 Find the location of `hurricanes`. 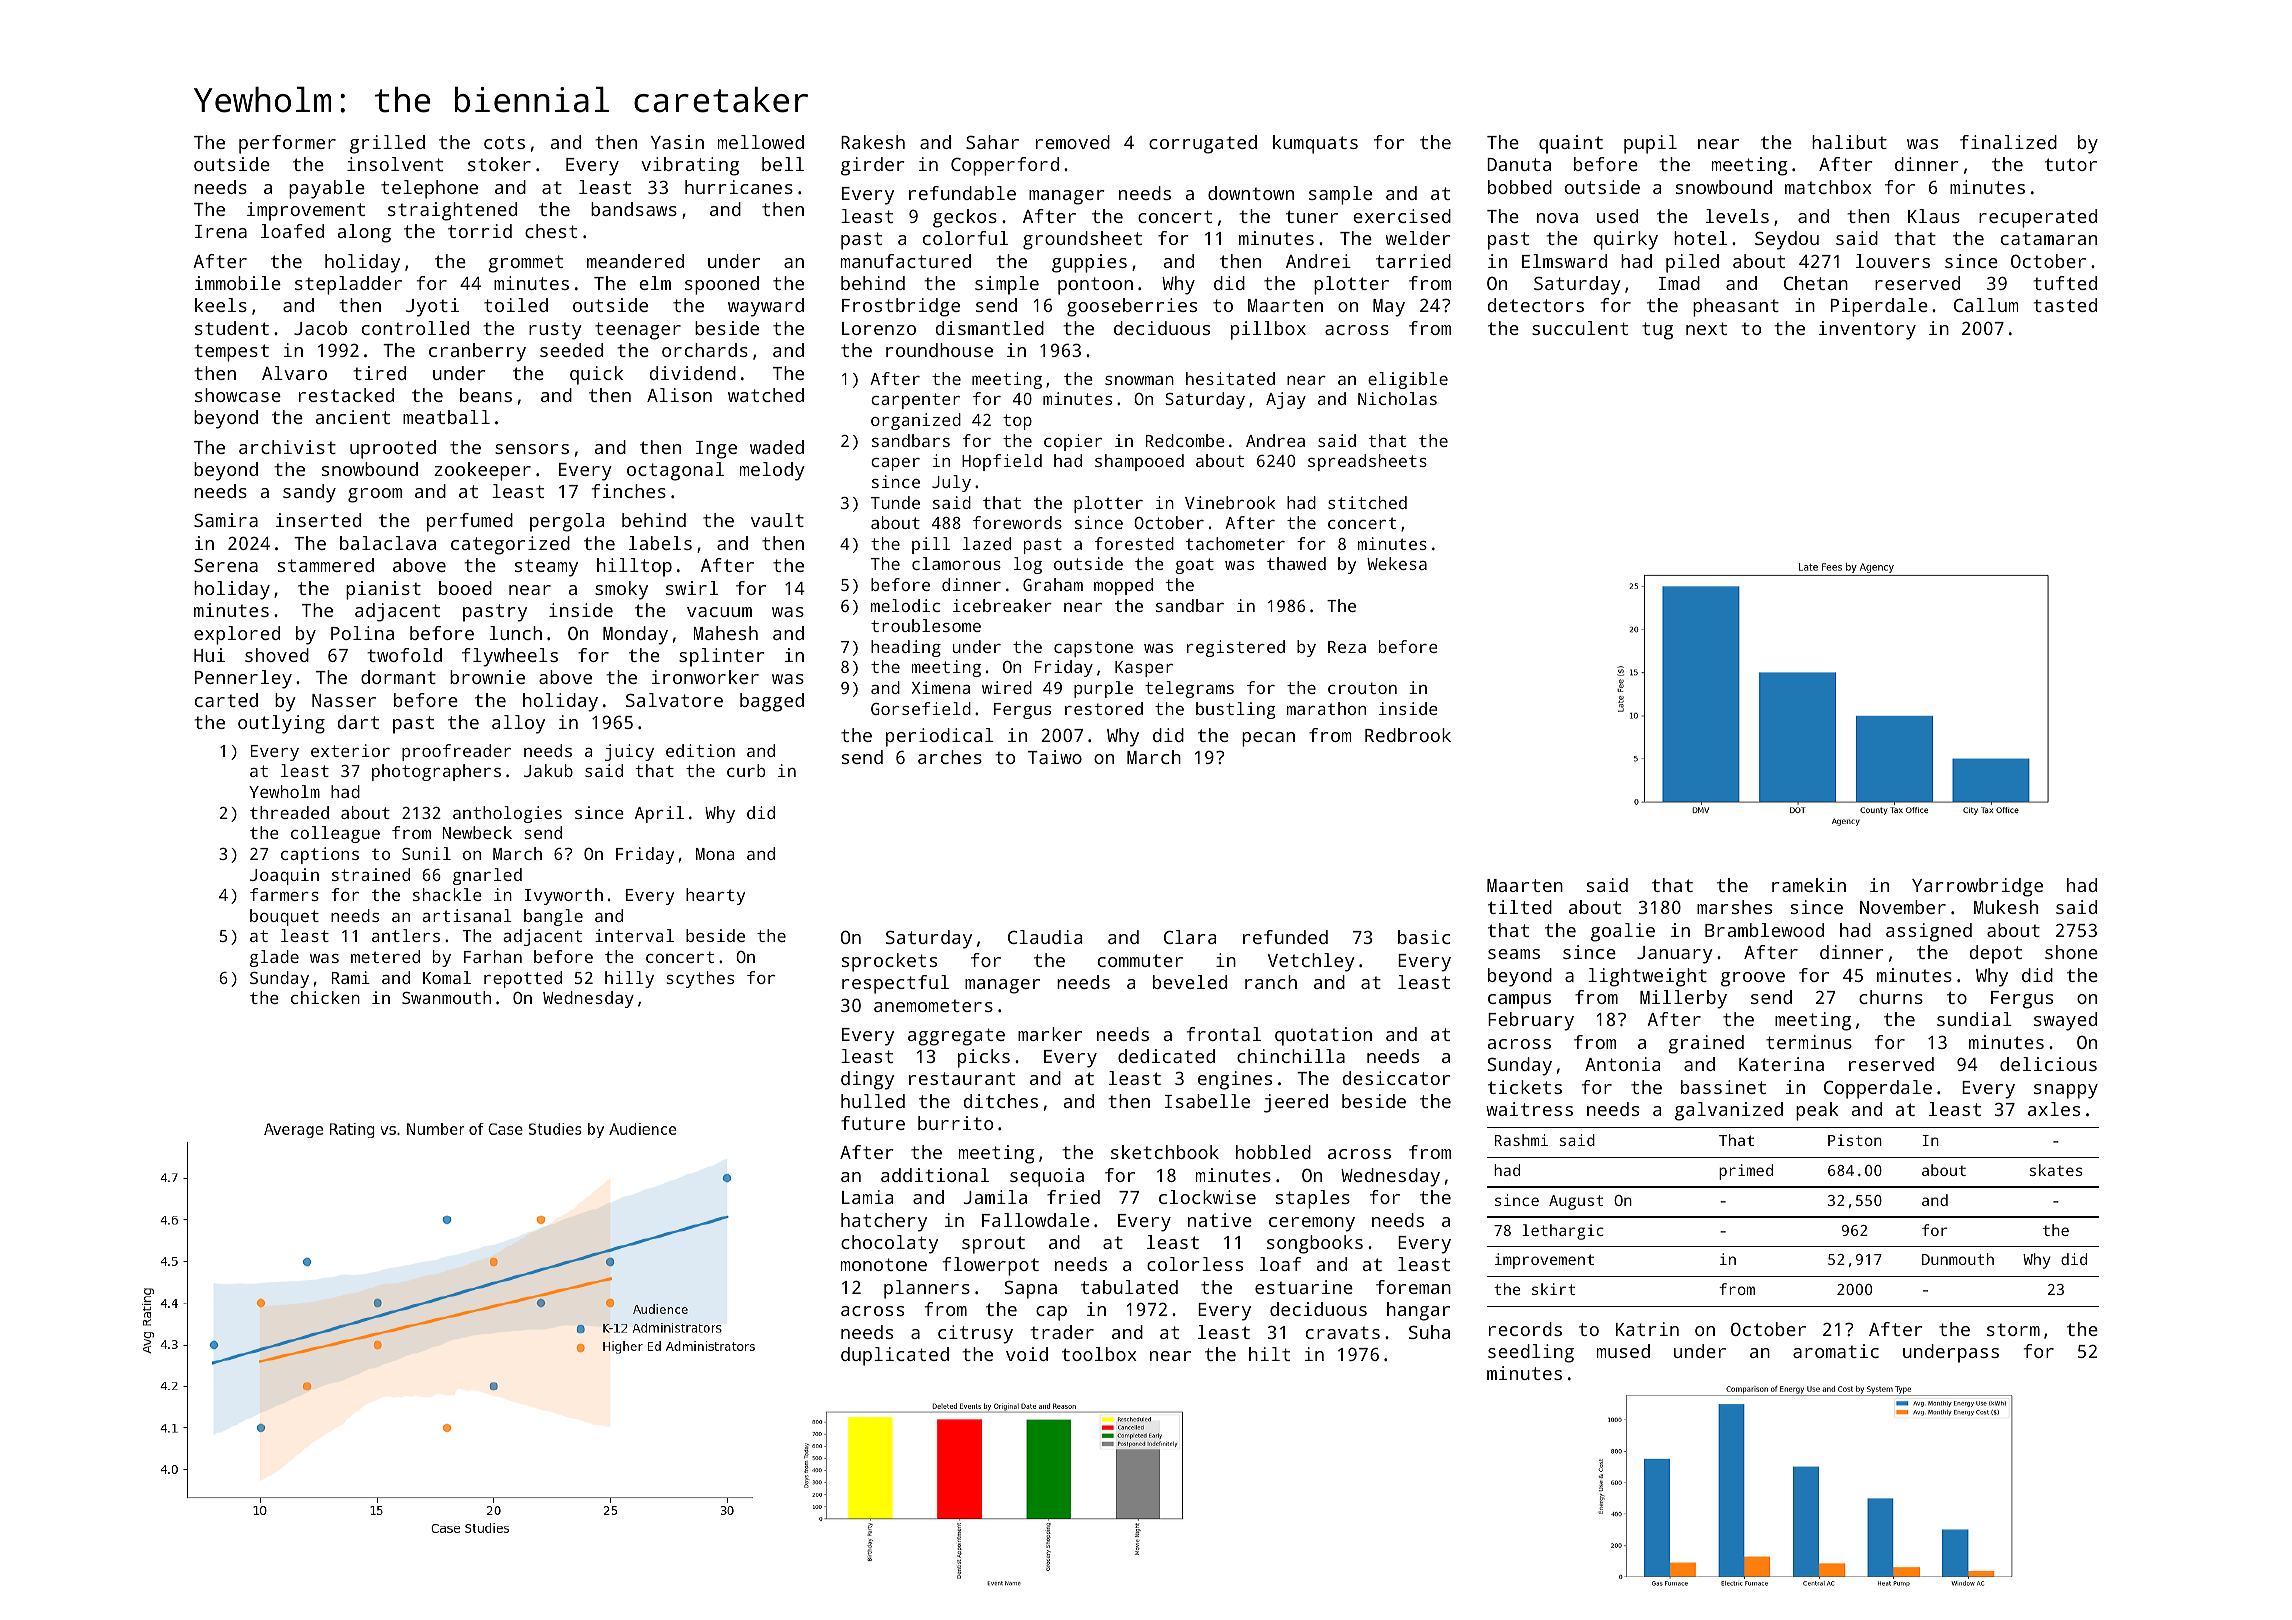

hurricanes is located at coordinates (739, 187).
